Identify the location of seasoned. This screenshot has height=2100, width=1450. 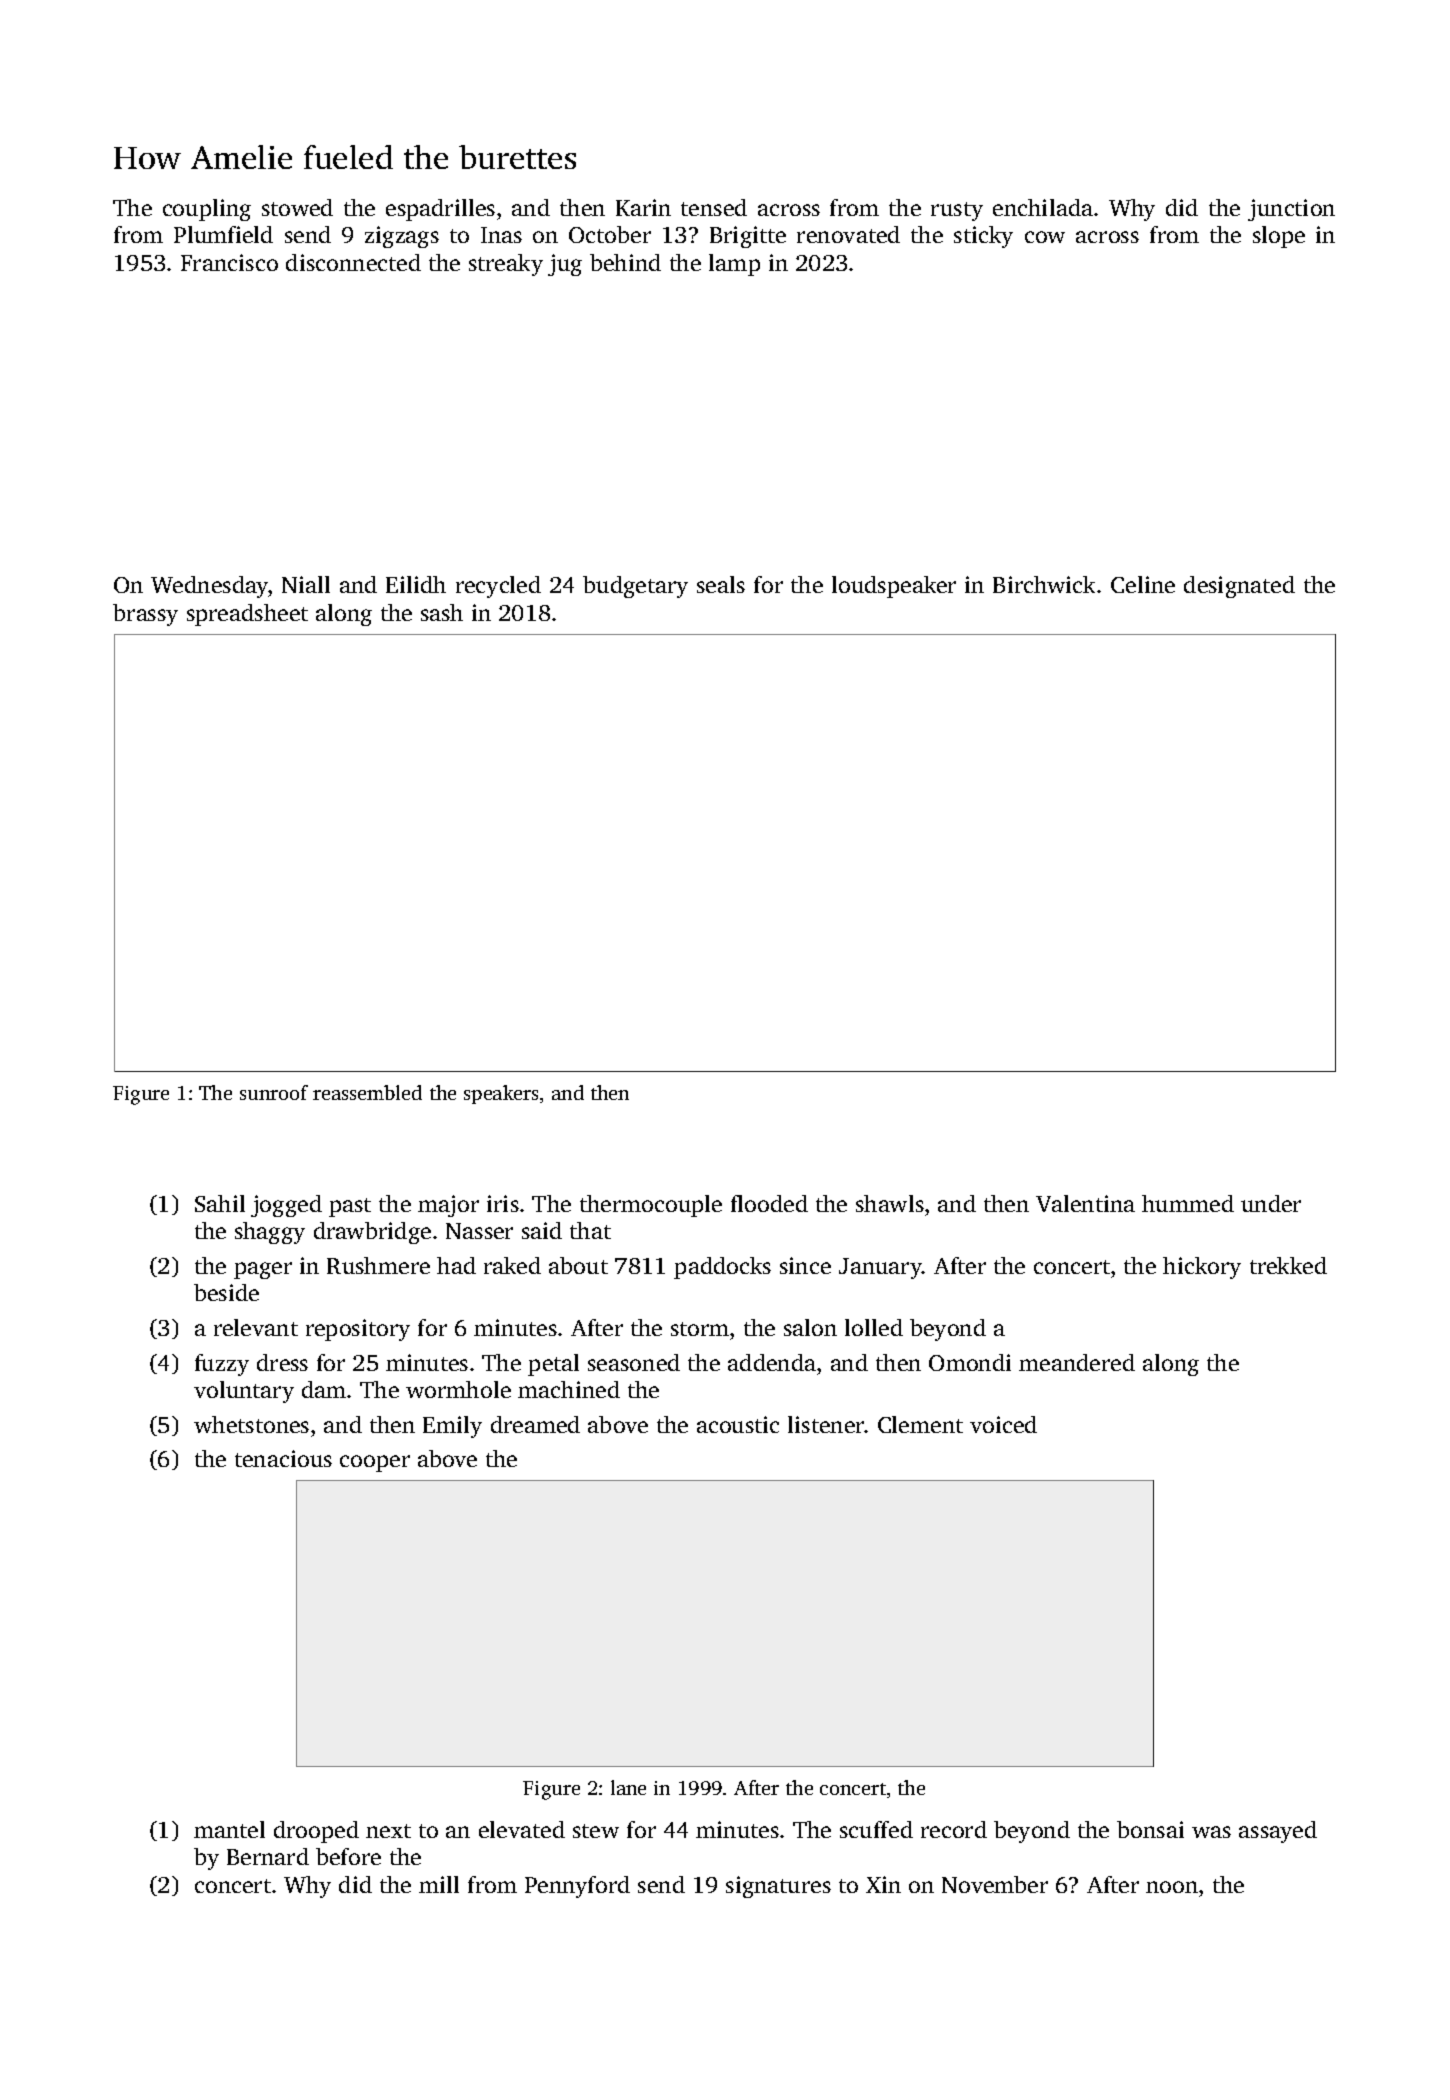
(634, 1362).
